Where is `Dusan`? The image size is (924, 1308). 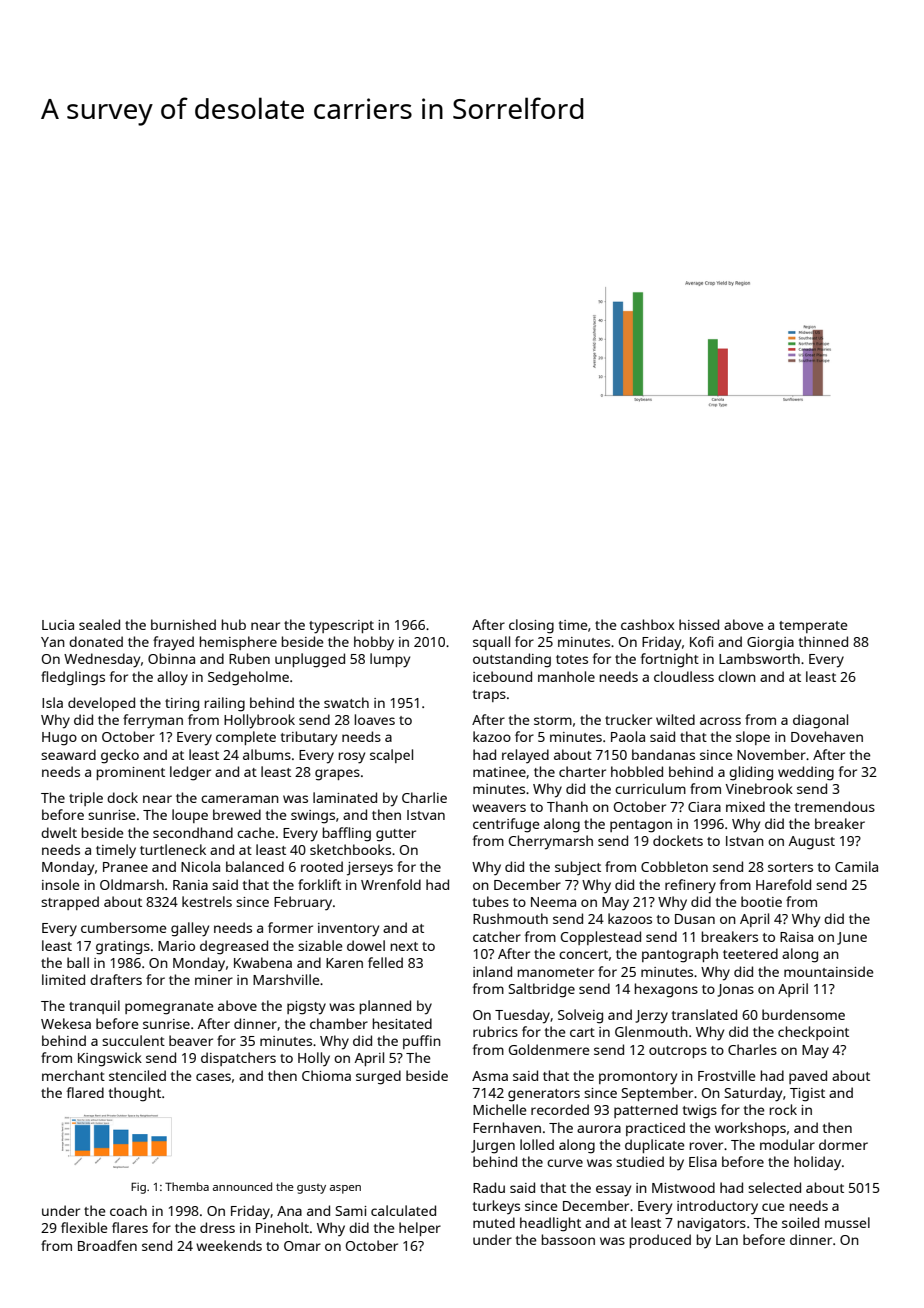
Dusan is located at coordinates (695, 919).
